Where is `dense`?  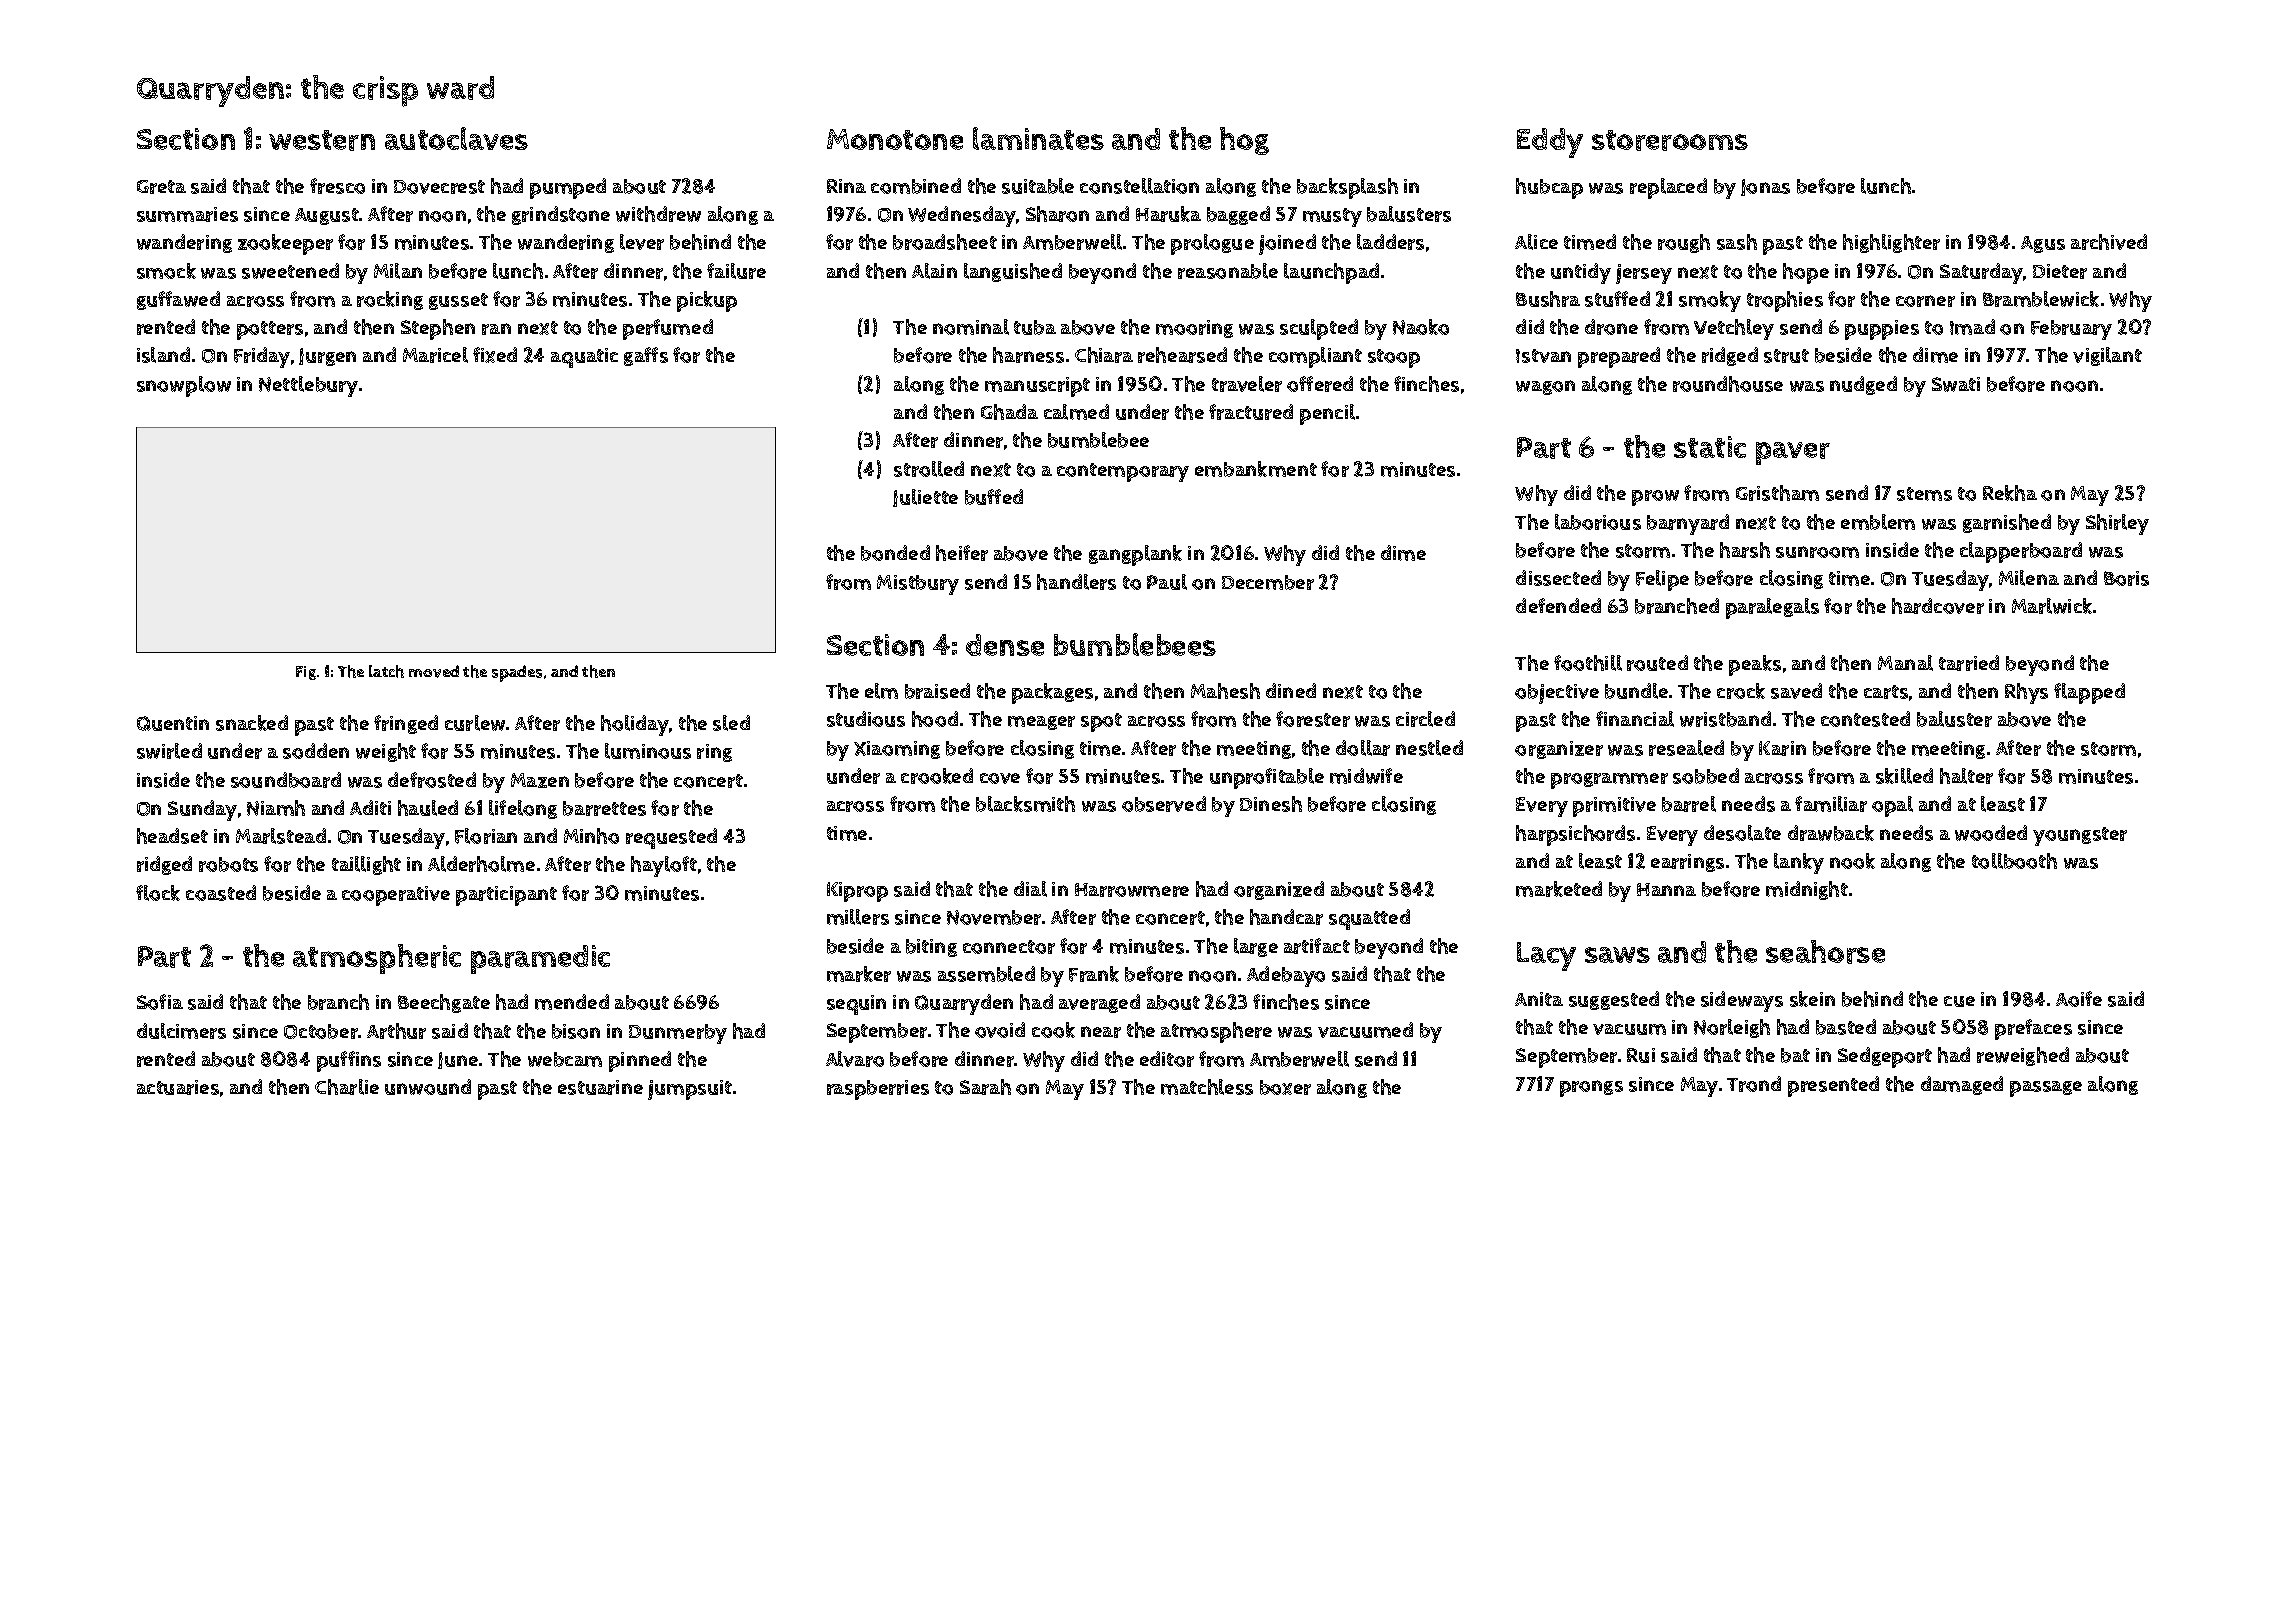
dense is located at coordinates (1005, 645).
